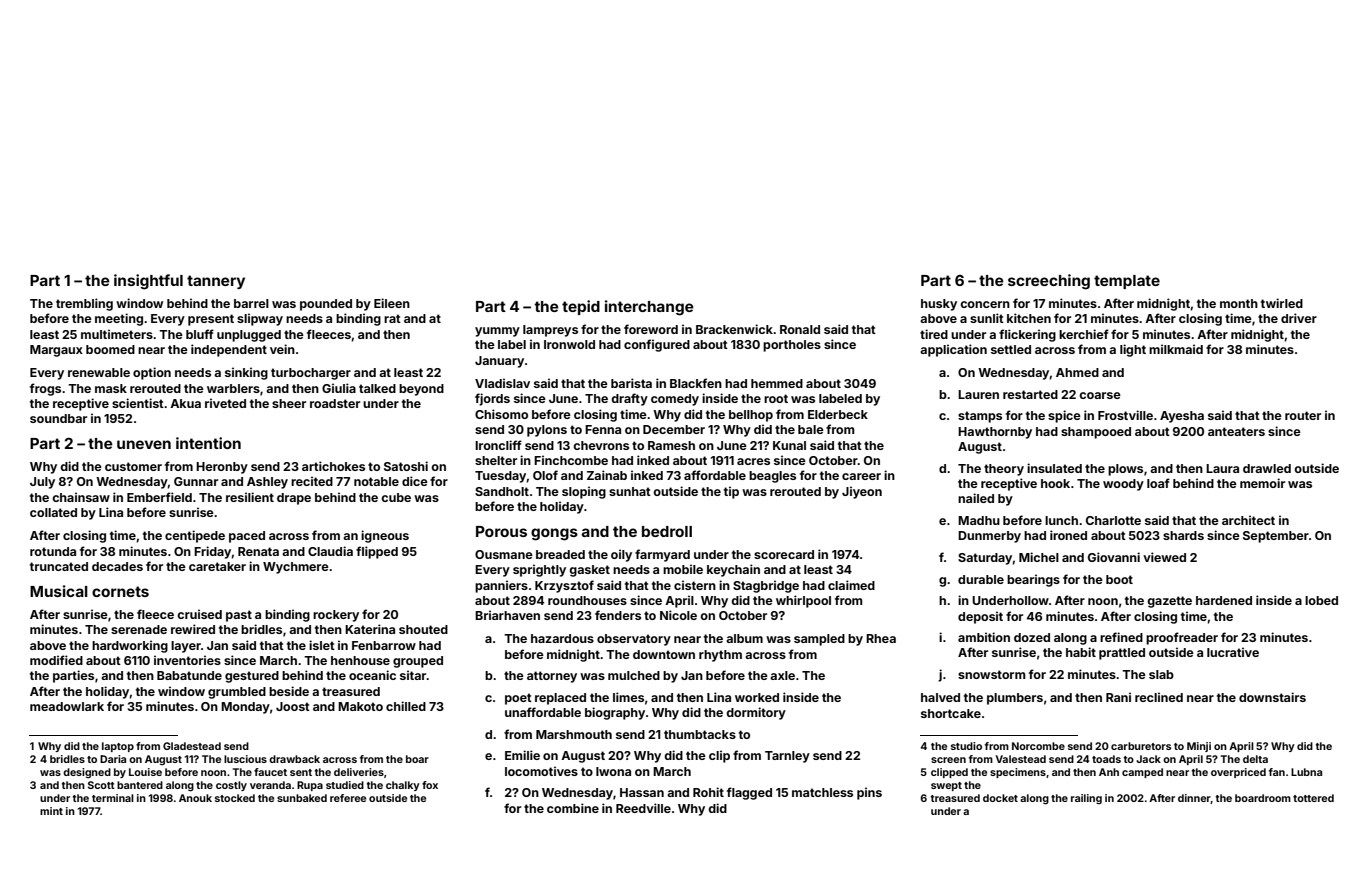 The width and height of the document is (1372, 887). I want to click on keychain, so click(733, 570).
